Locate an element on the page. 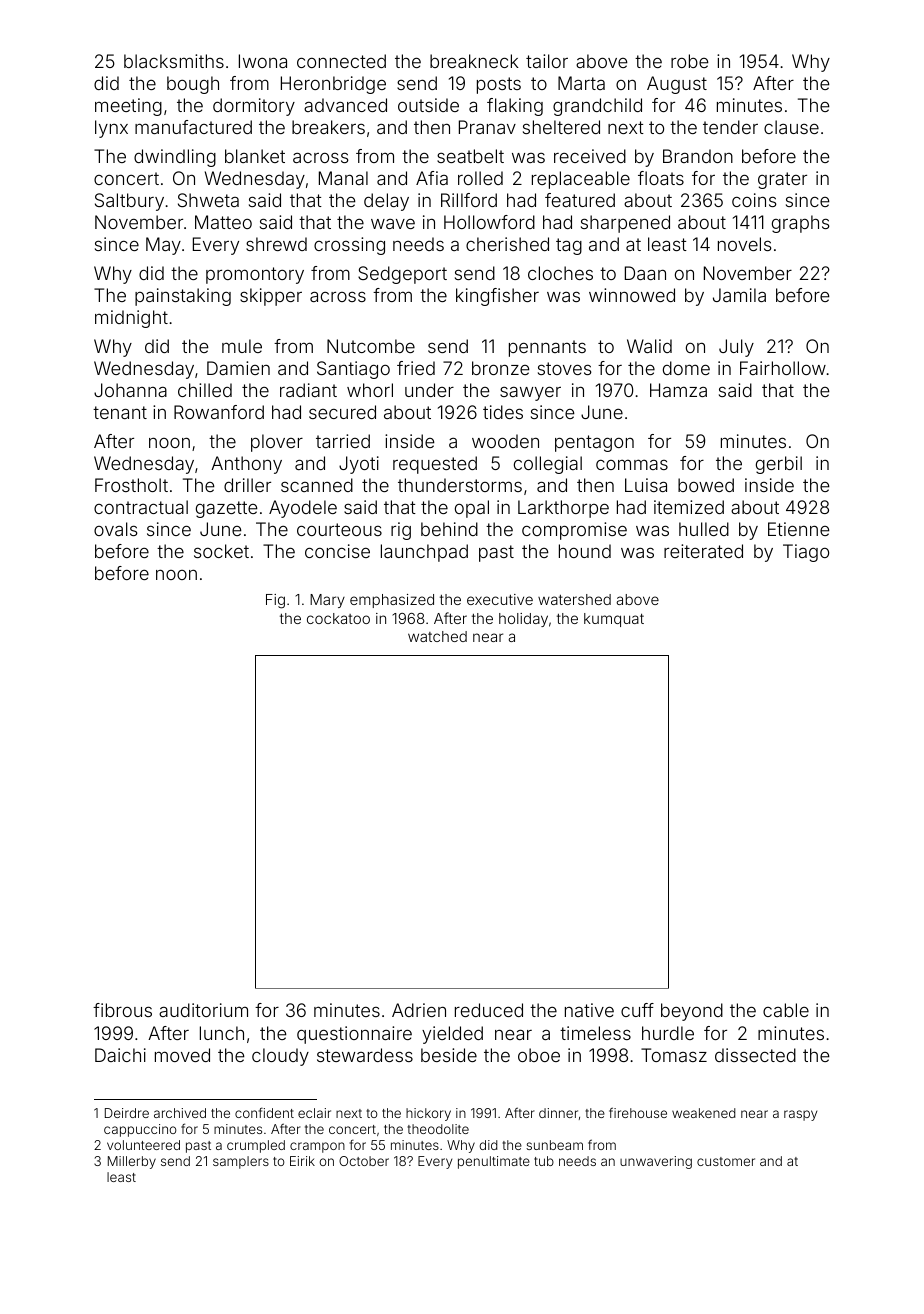  ovals is located at coordinates (116, 529).
